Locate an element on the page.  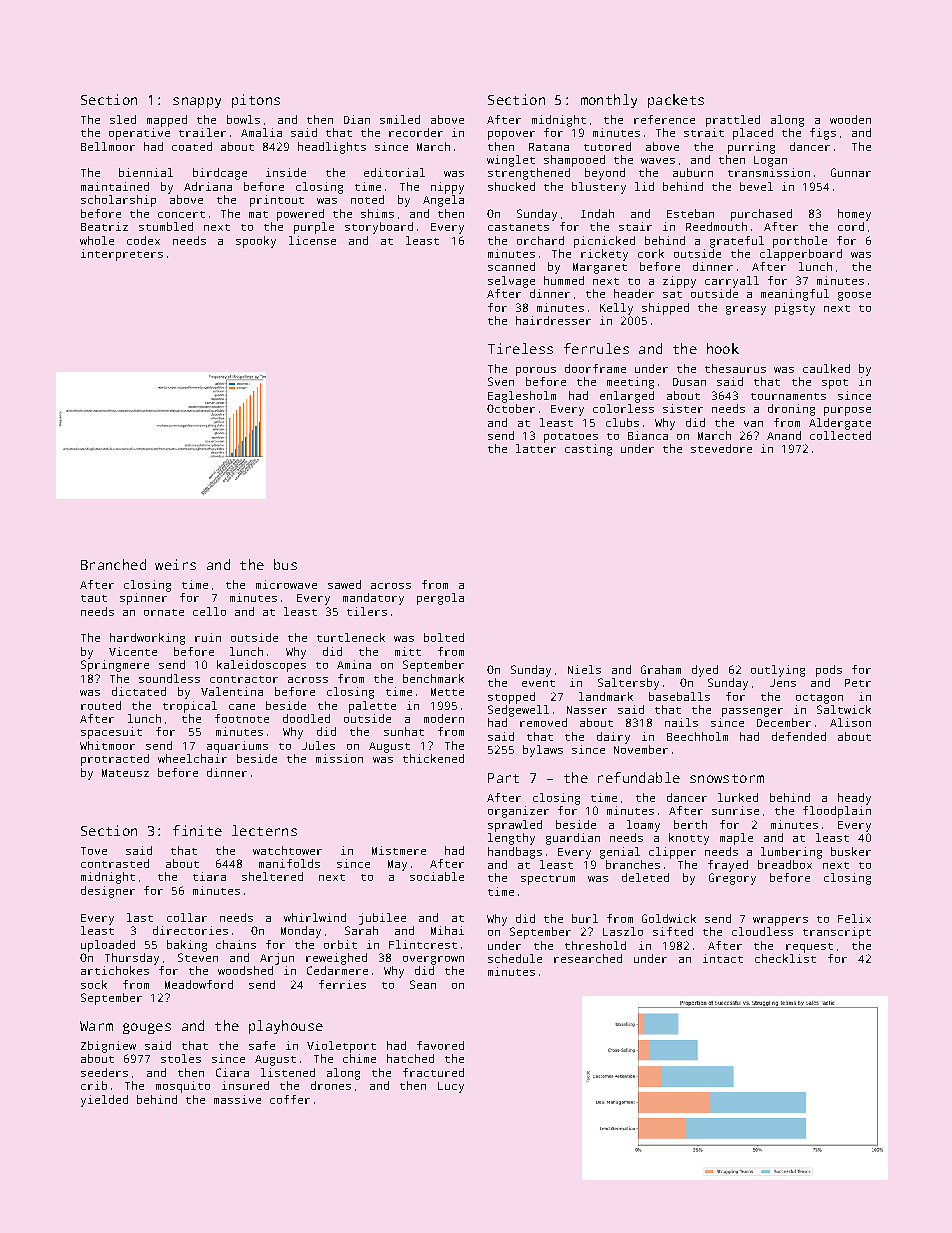
sled is located at coordinates (123, 119).
